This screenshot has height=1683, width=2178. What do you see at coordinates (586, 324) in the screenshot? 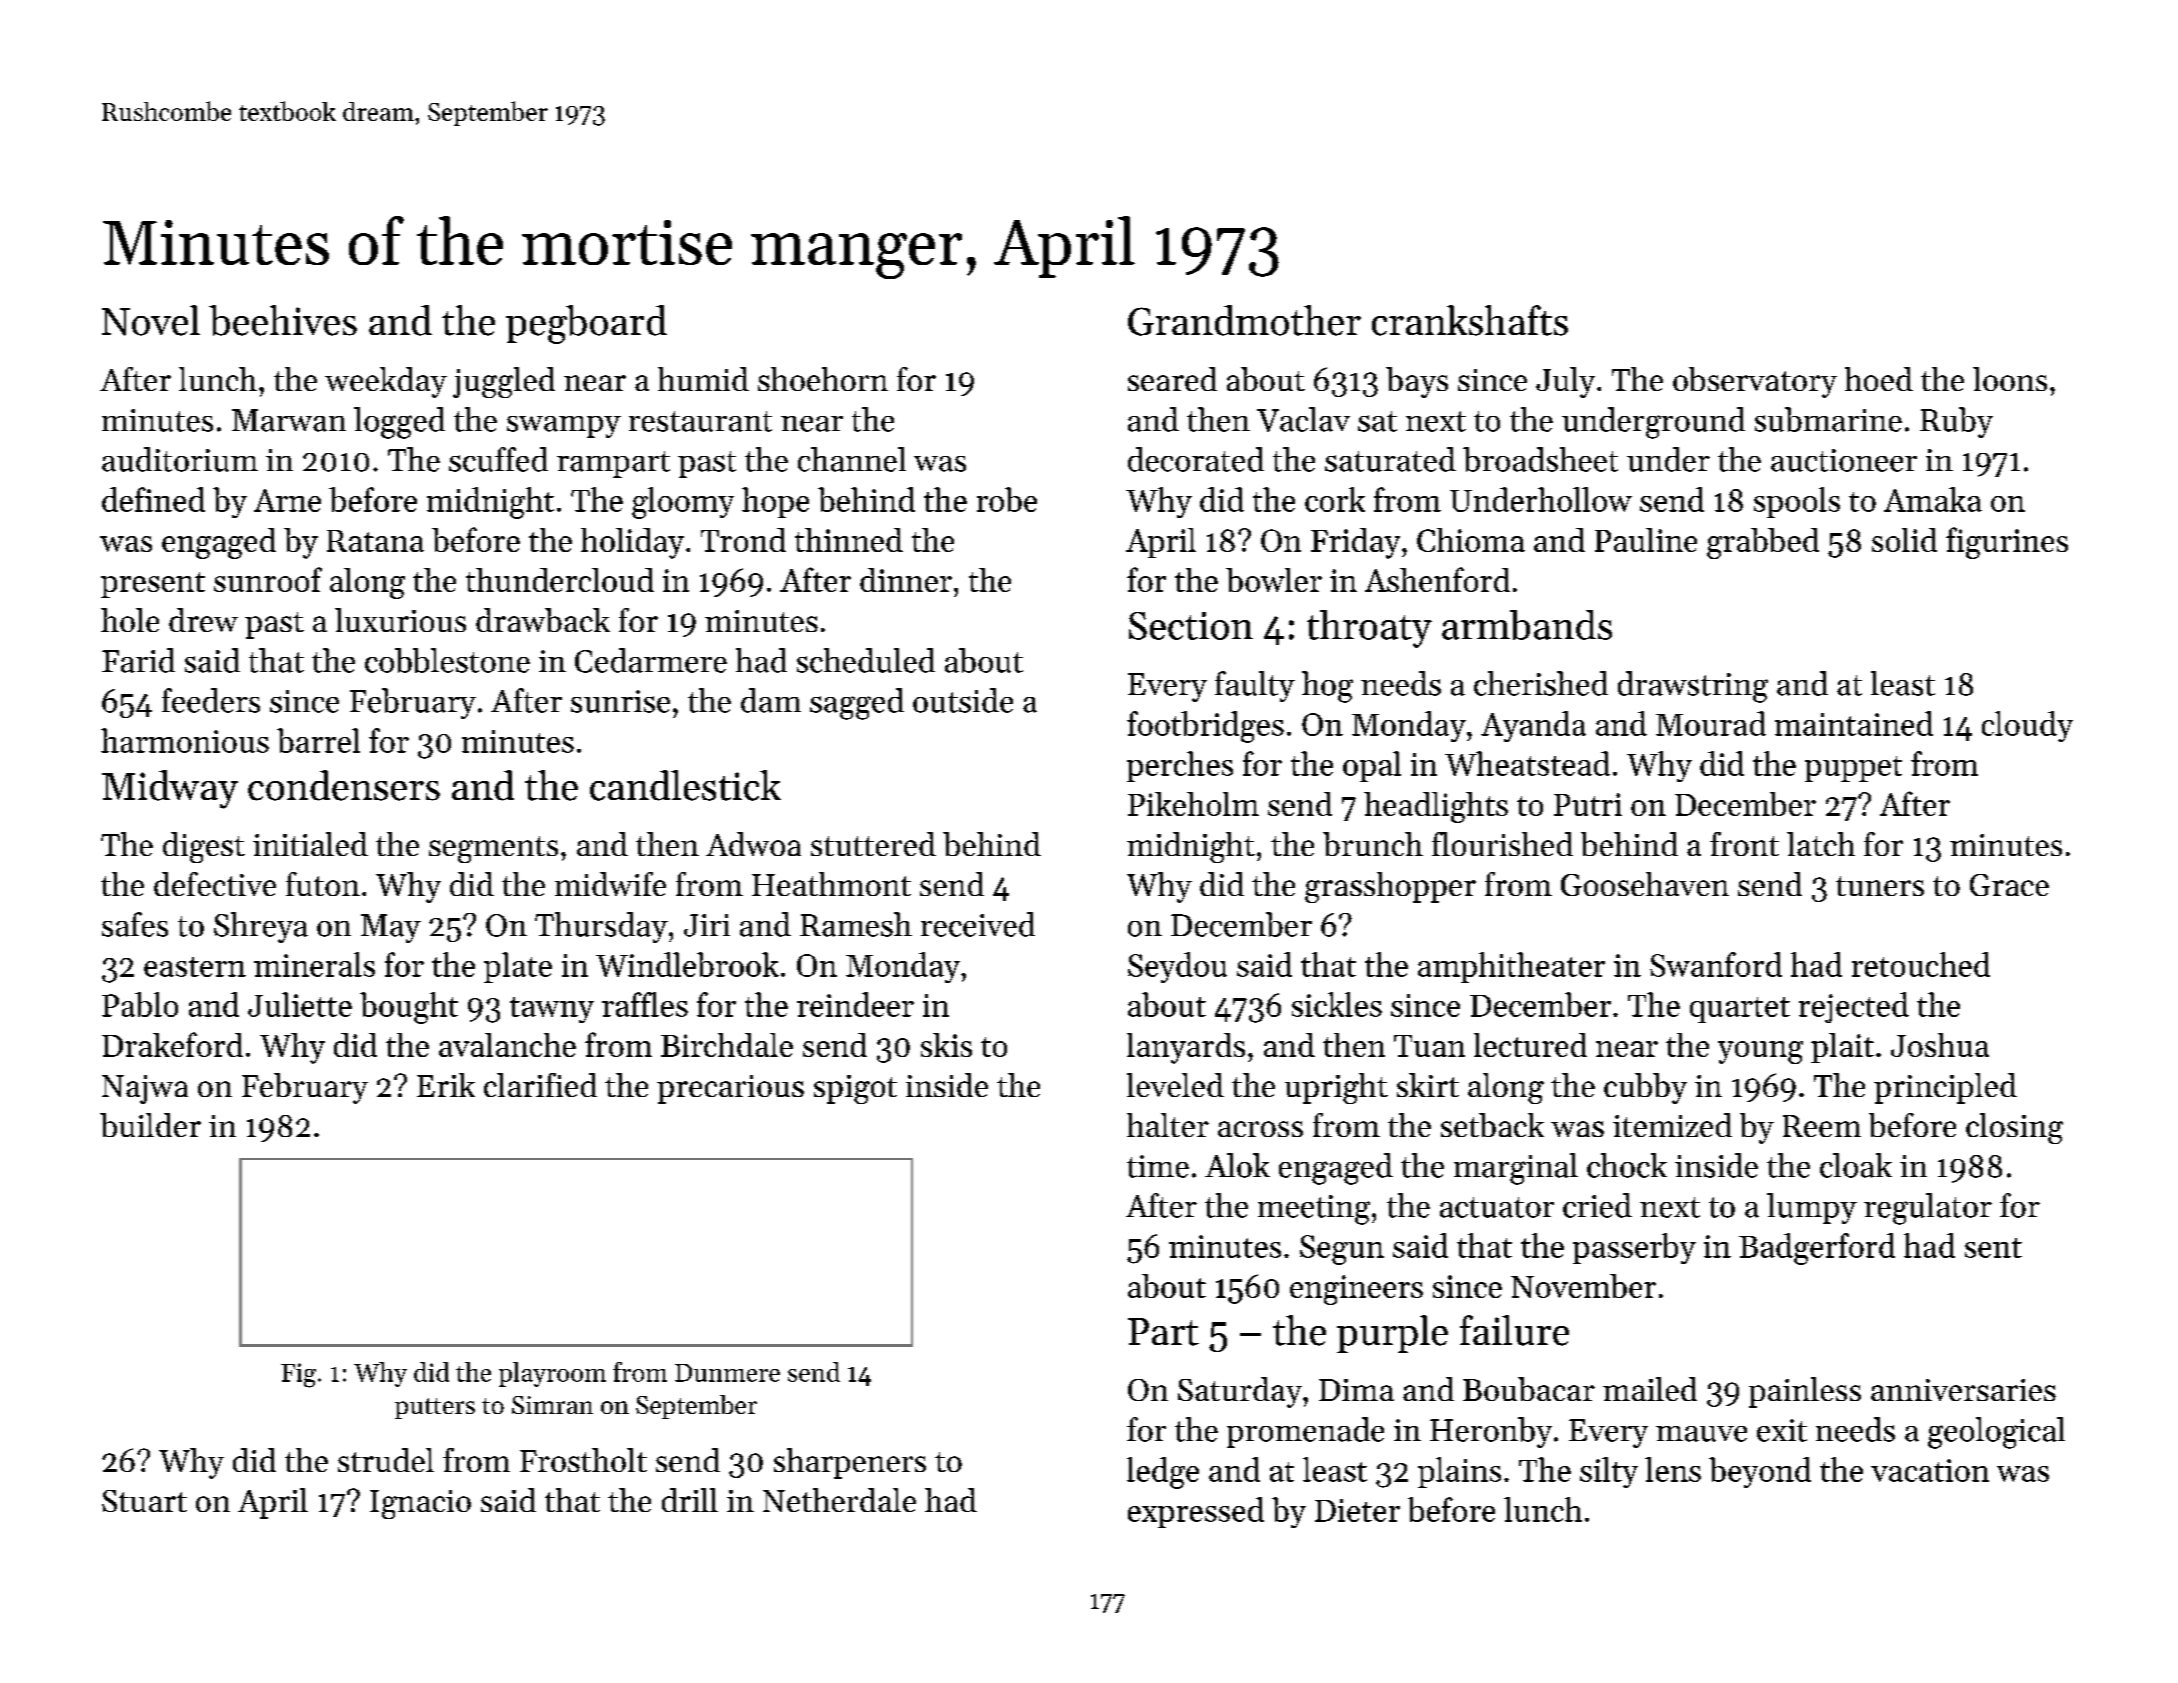
I see `pegboard` at bounding box center [586, 324].
